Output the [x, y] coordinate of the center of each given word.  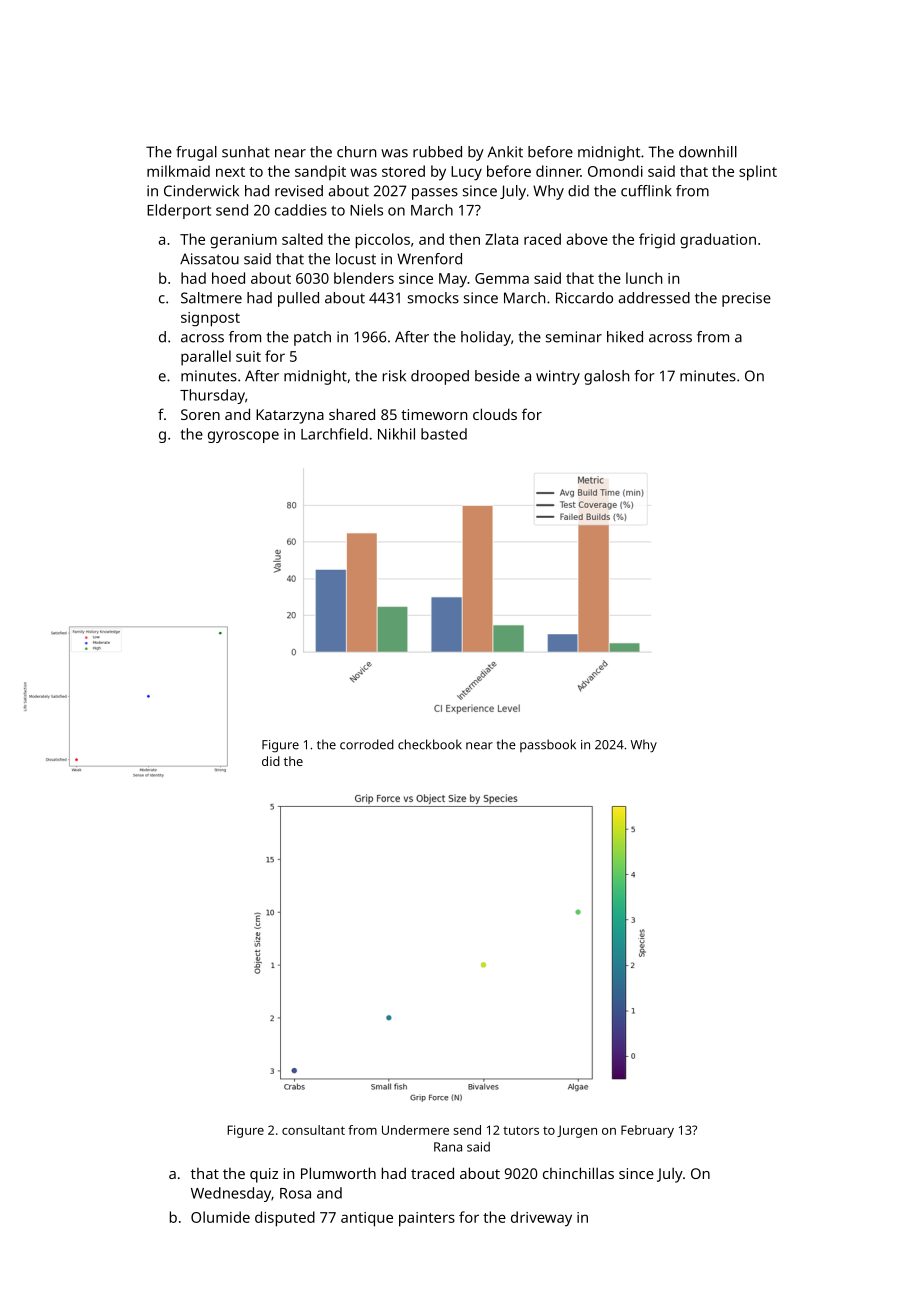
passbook [548, 745]
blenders [364, 278]
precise [746, 299]
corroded [367, 744]
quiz [264, 1175]
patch [312, 338]
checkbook [430, 744]
